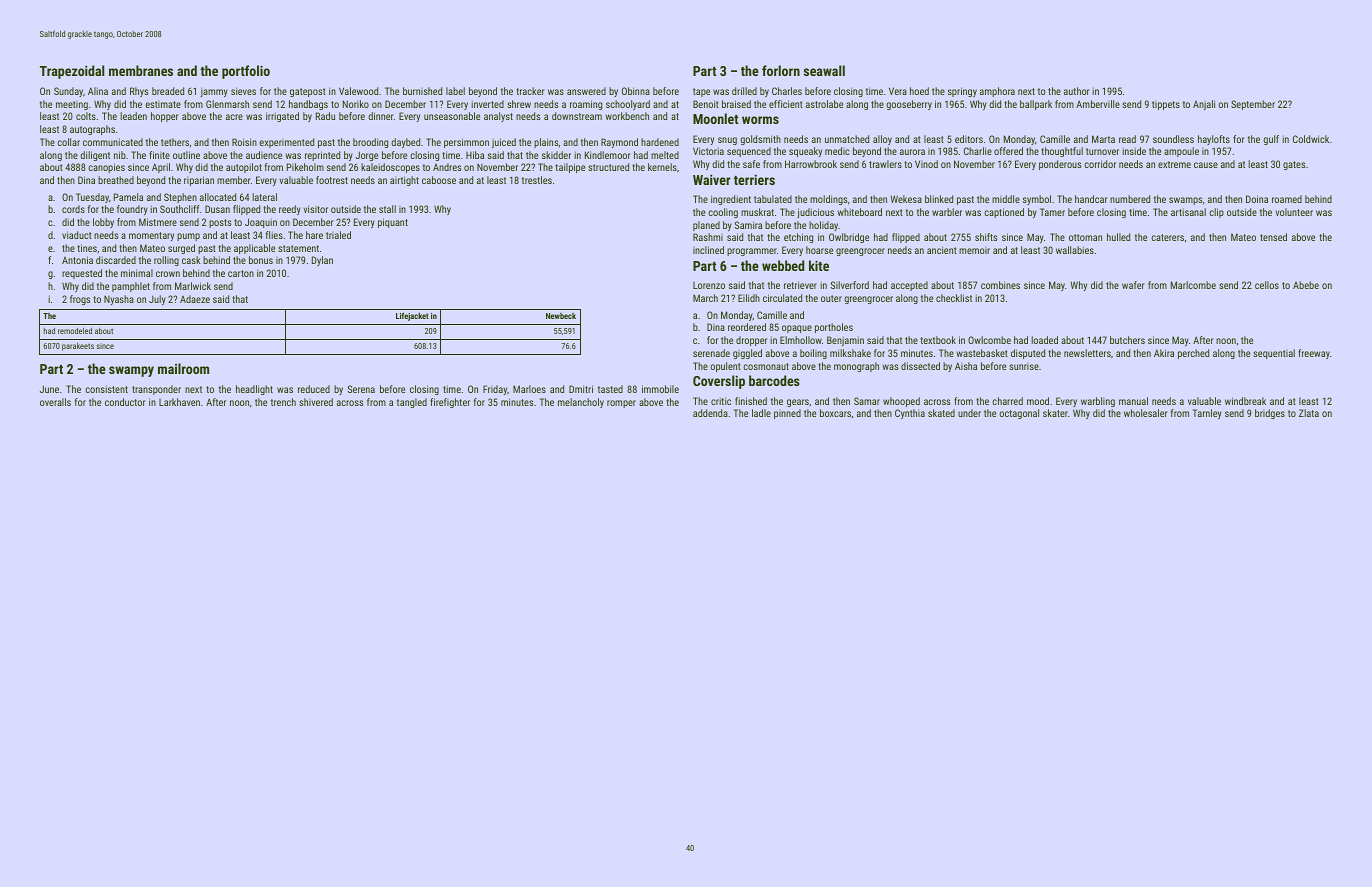  I want to click on viaduct, so click(77, 235).
